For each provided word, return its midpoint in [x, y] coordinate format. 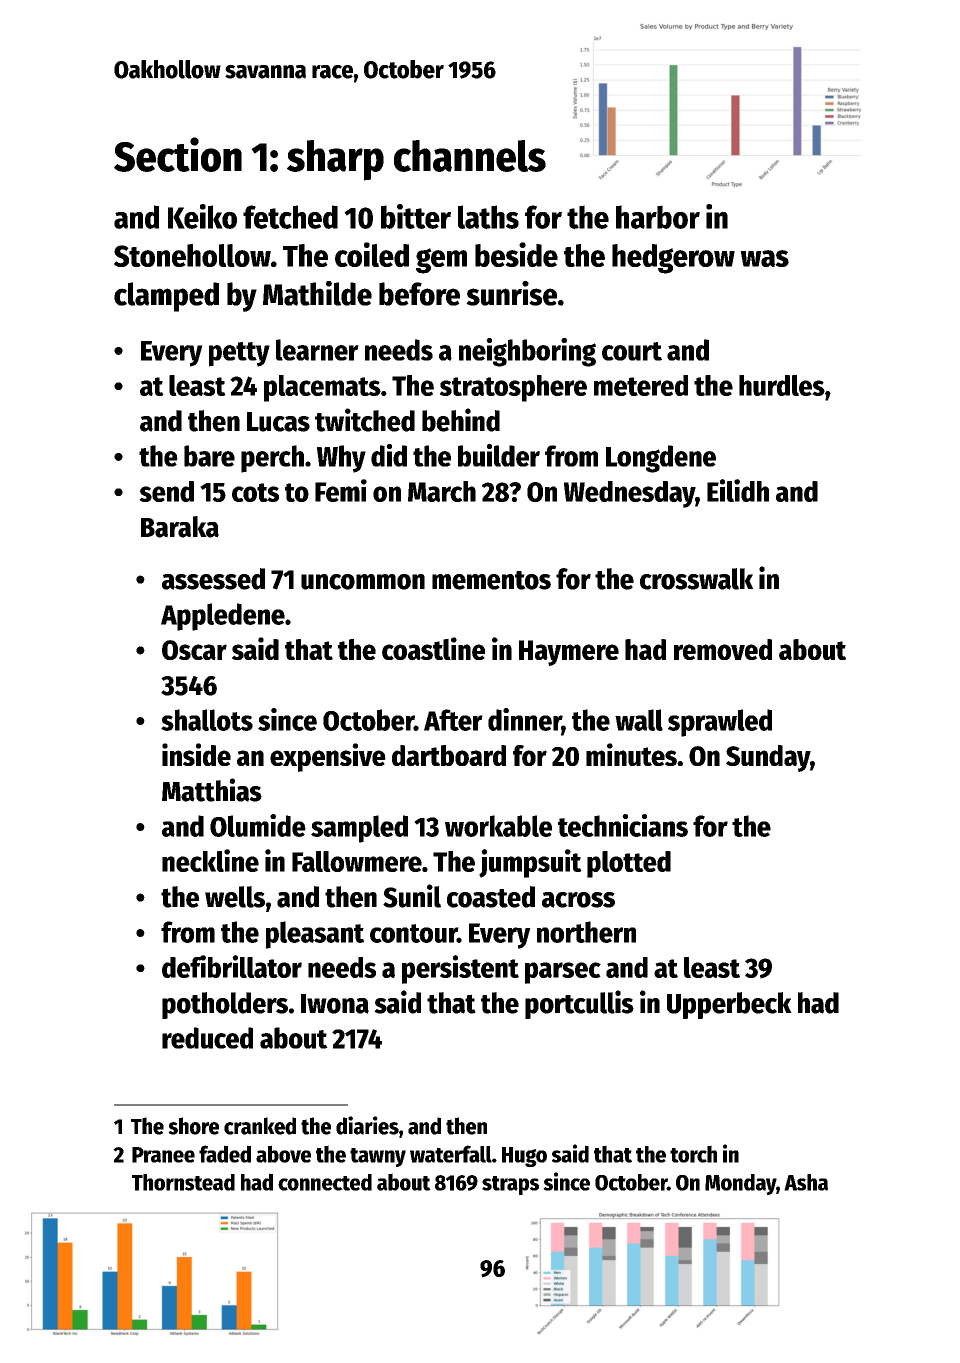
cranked [260, 1126]
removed [723, 649]
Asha [806, 1182]
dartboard [449, 755]
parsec [563, 973]
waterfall [451, 1154]
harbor [658, 217]
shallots [207, 720]
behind [461, 420]
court [632, 351]
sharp [335, 160]
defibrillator [232, 966]
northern [586, 932]
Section [178, 154]
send [166, 491]
